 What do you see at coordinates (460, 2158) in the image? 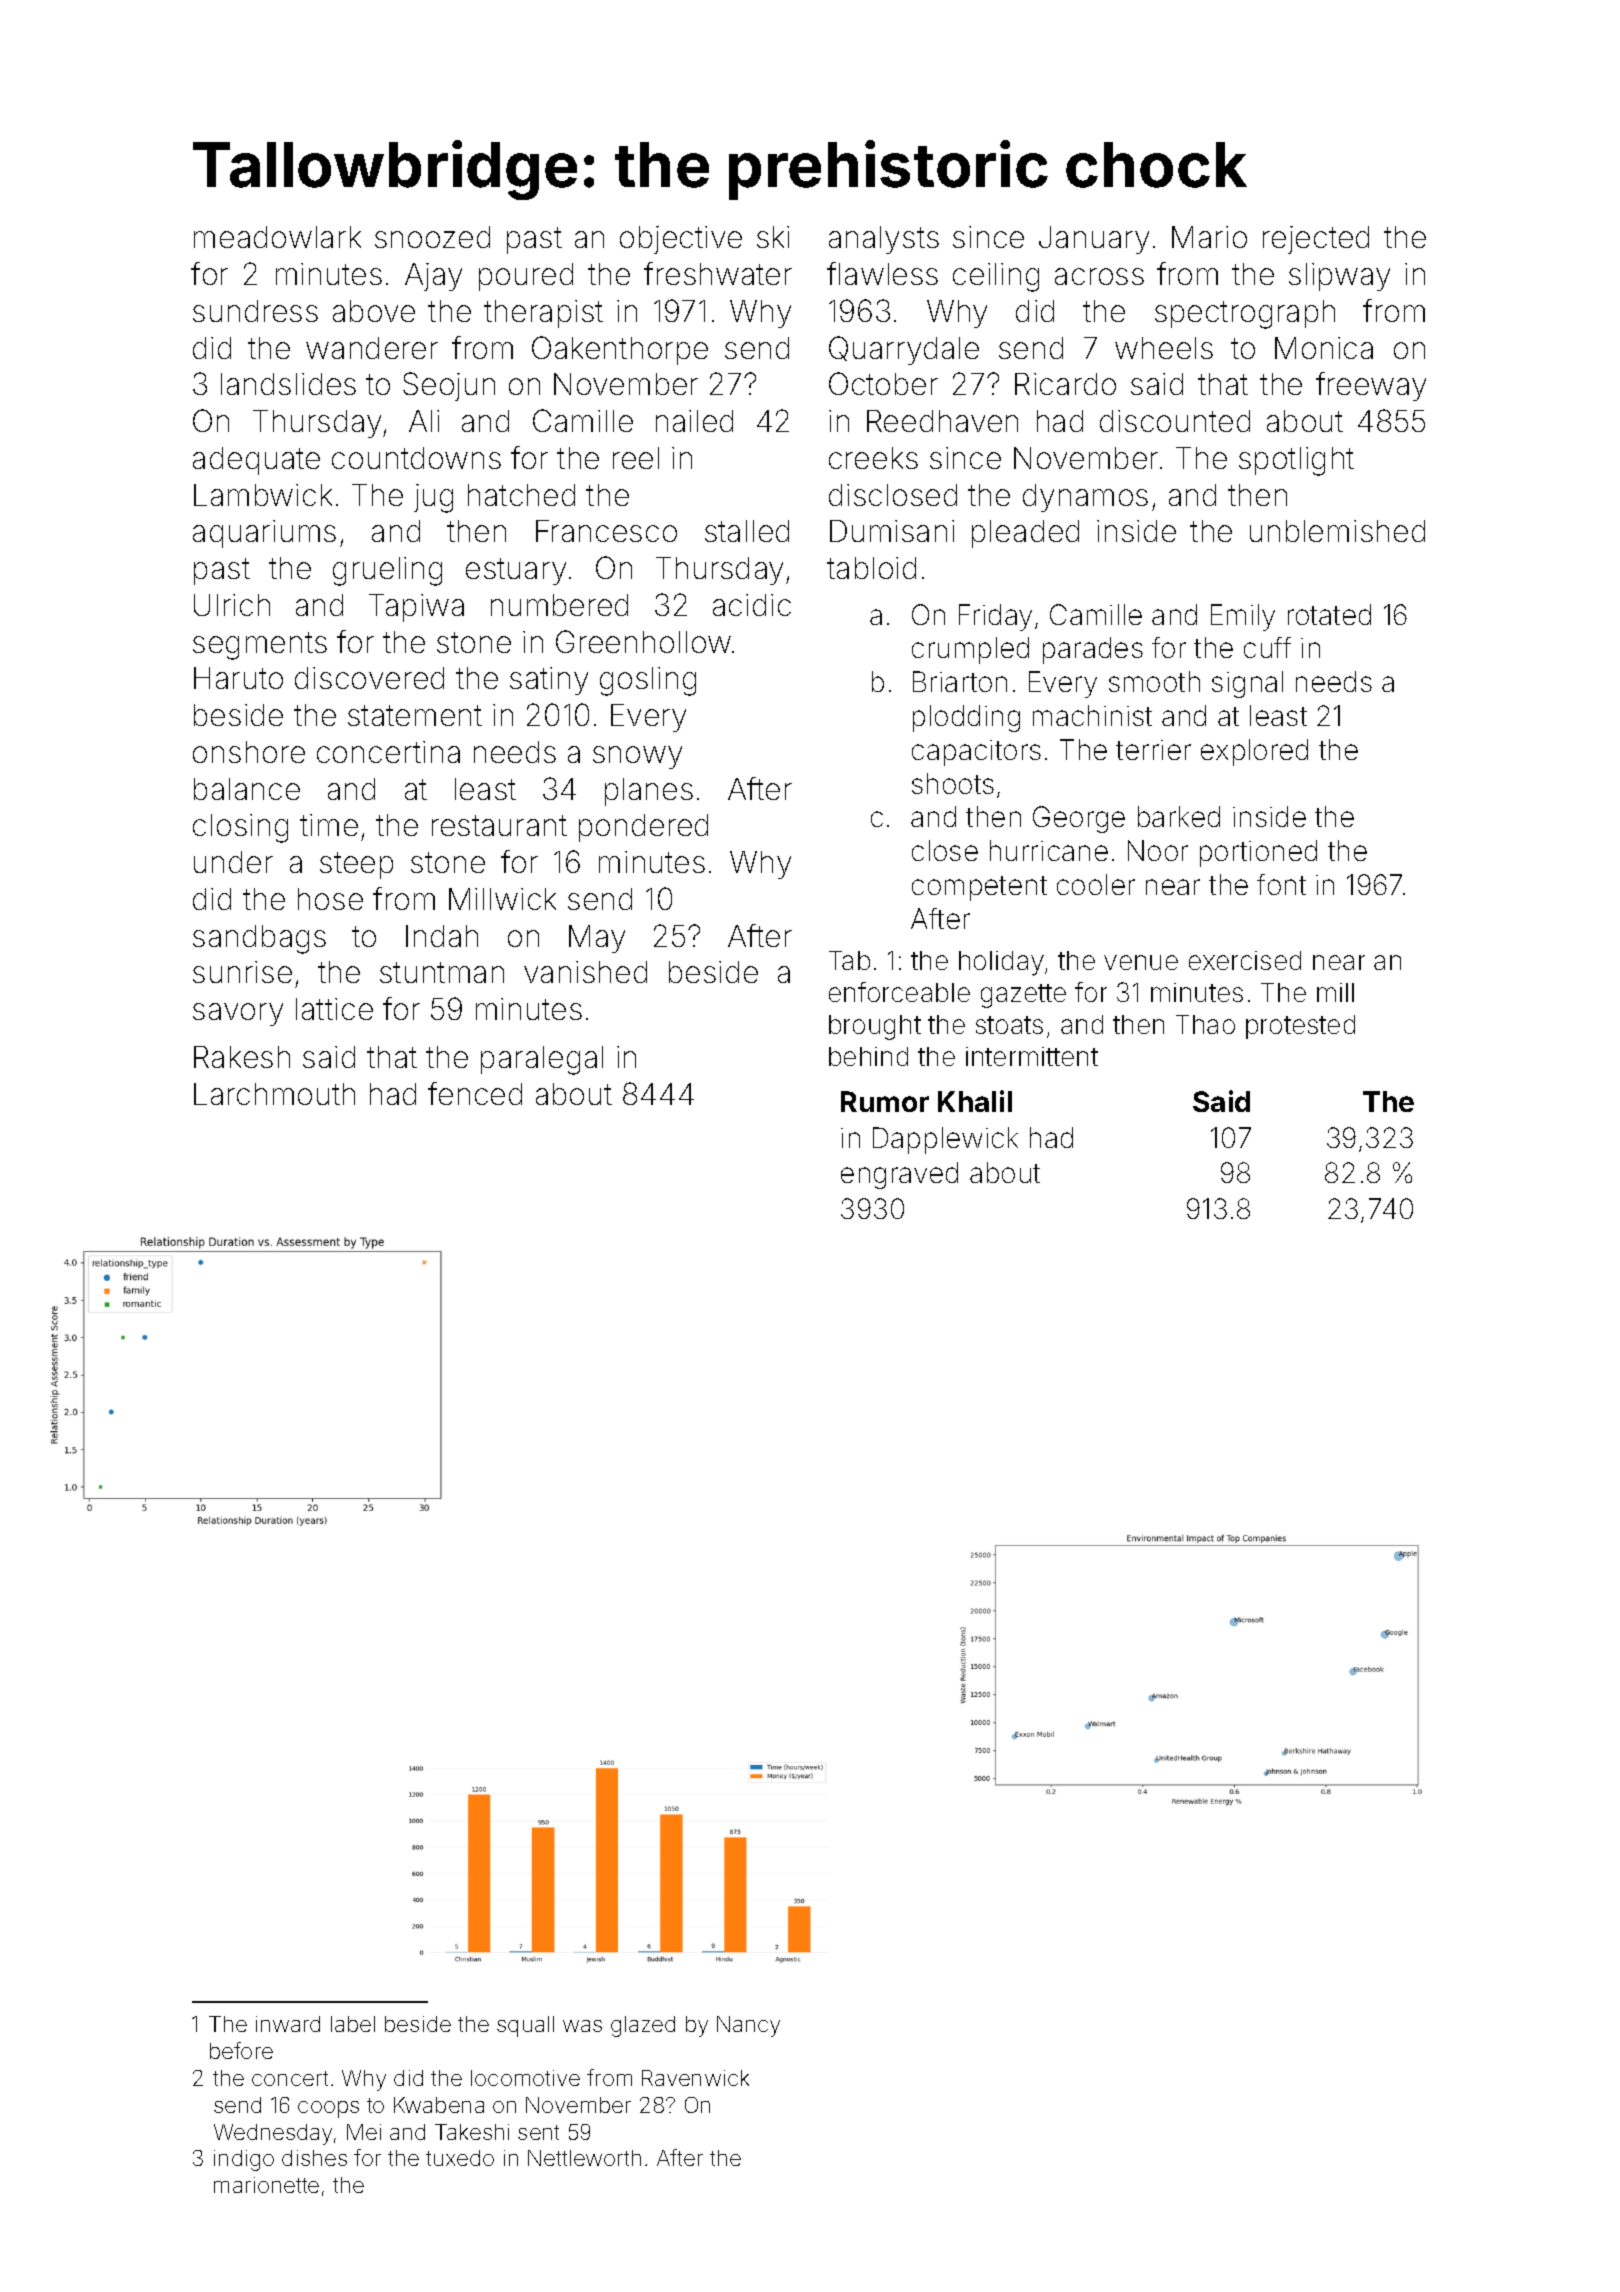
I see `tuxedo` at bounding box center [460, 2158].
